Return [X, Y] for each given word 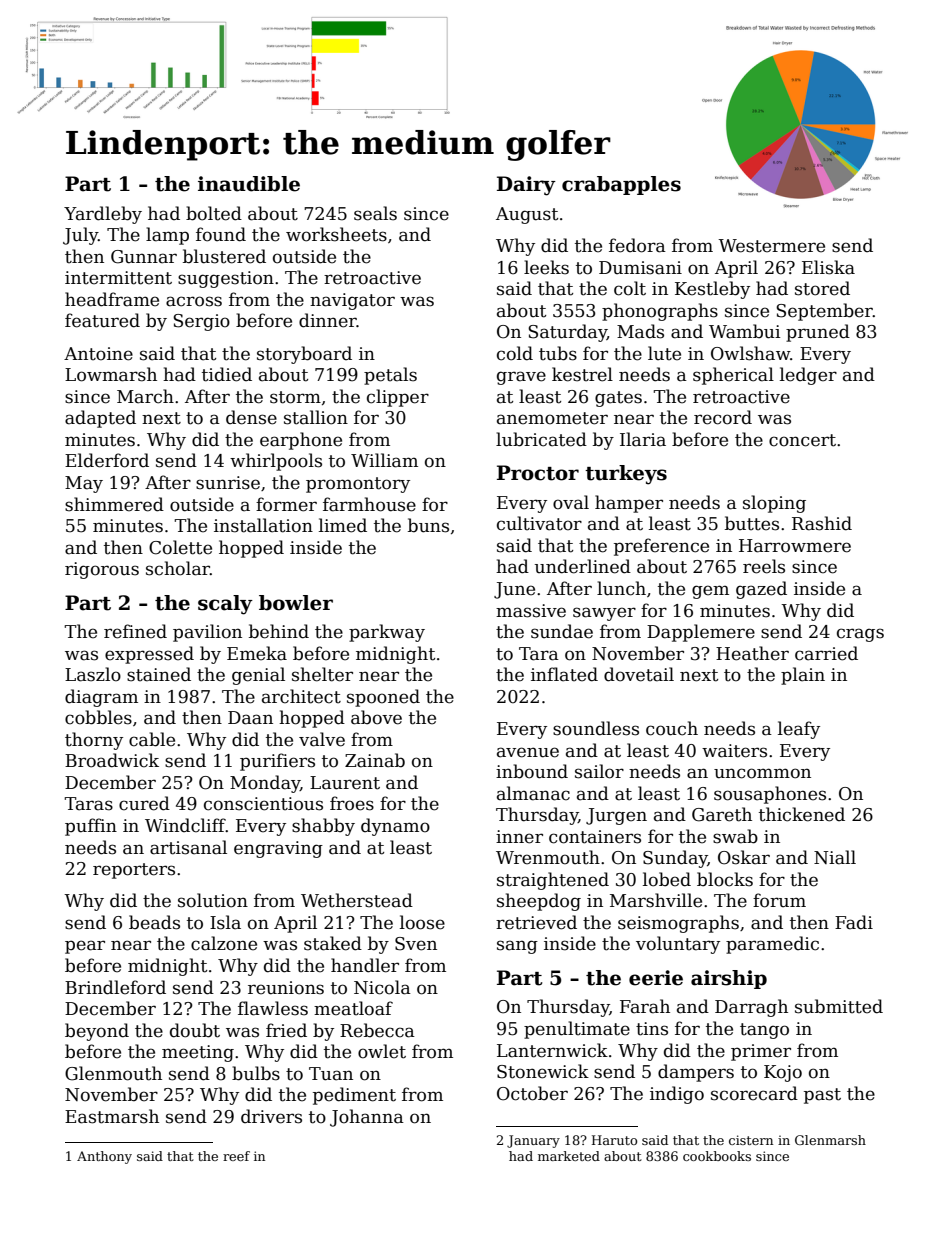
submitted [839, 1006]
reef [236, 1156]
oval [571, 502]
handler [365, 965]
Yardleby [103, 215]
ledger [808, 376]
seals [375, 213]
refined [135, 631]
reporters [134, 871]
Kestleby [712, 290]
